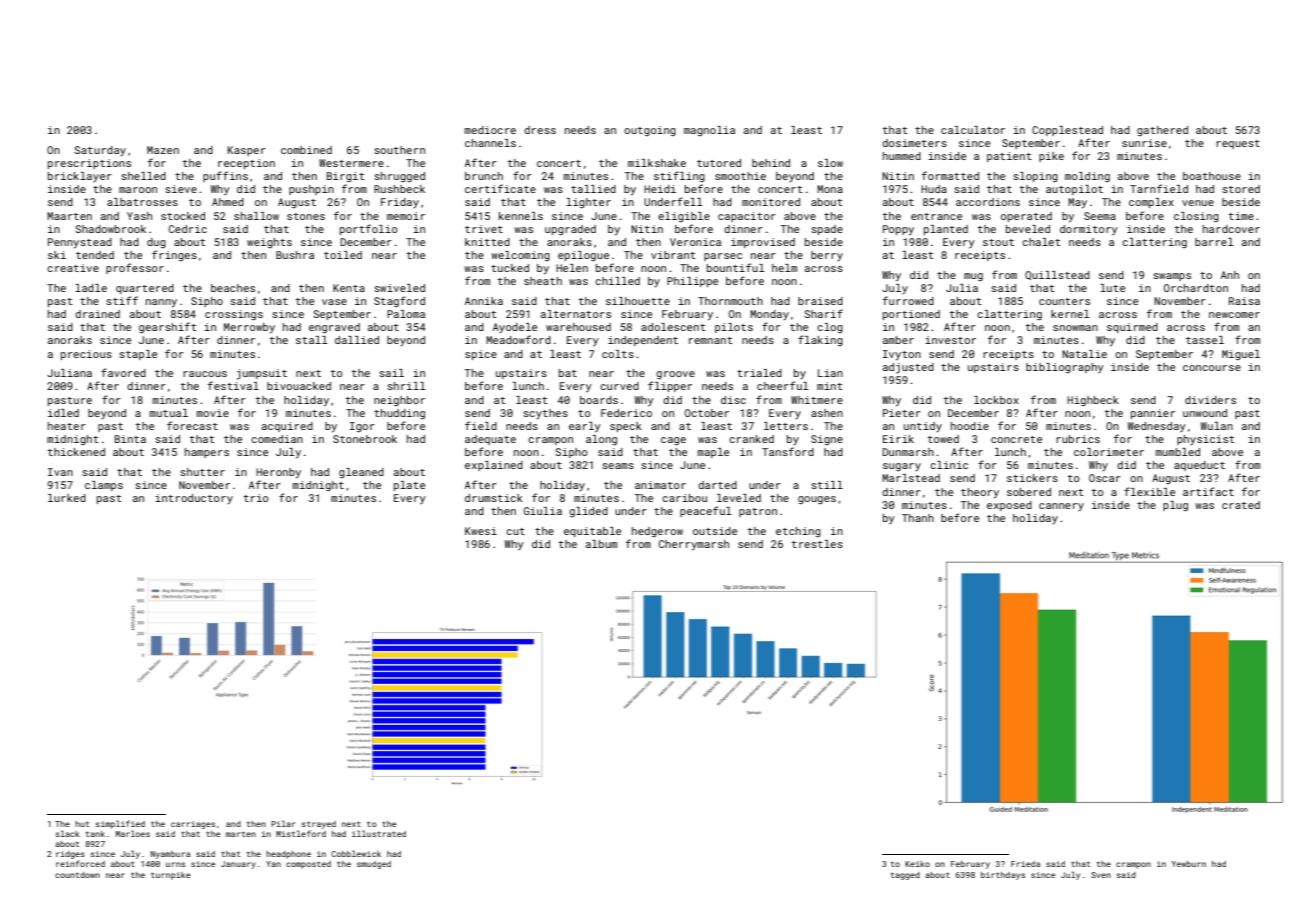 The height and width of the page is (924, 1308). I want to click on urns, so click(175, 864).
